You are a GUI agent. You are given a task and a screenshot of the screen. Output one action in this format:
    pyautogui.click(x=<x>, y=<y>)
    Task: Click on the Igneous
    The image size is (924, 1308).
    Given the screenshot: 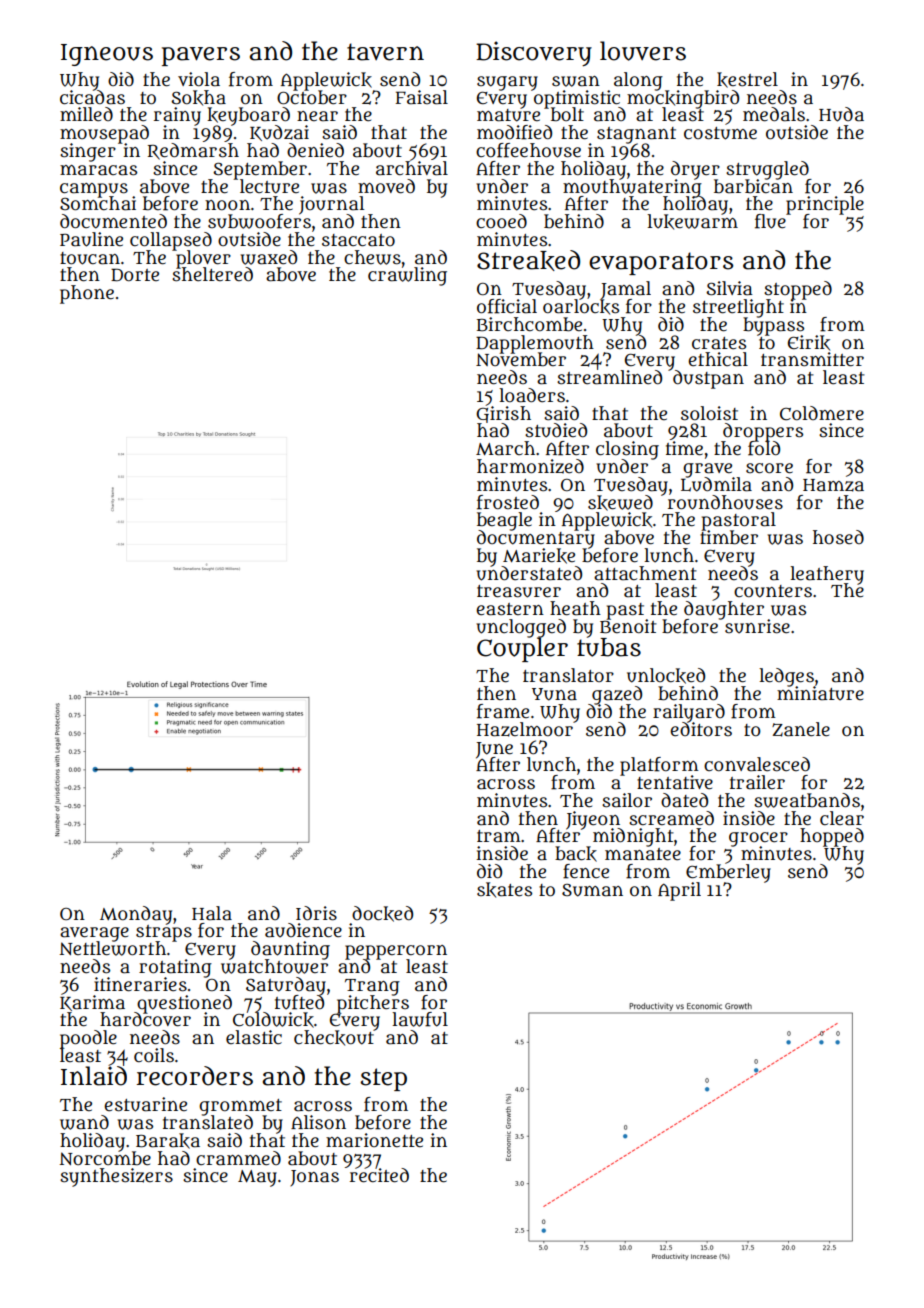 What is the action you would take?
    pyautogui.click(x=107, y=55)
